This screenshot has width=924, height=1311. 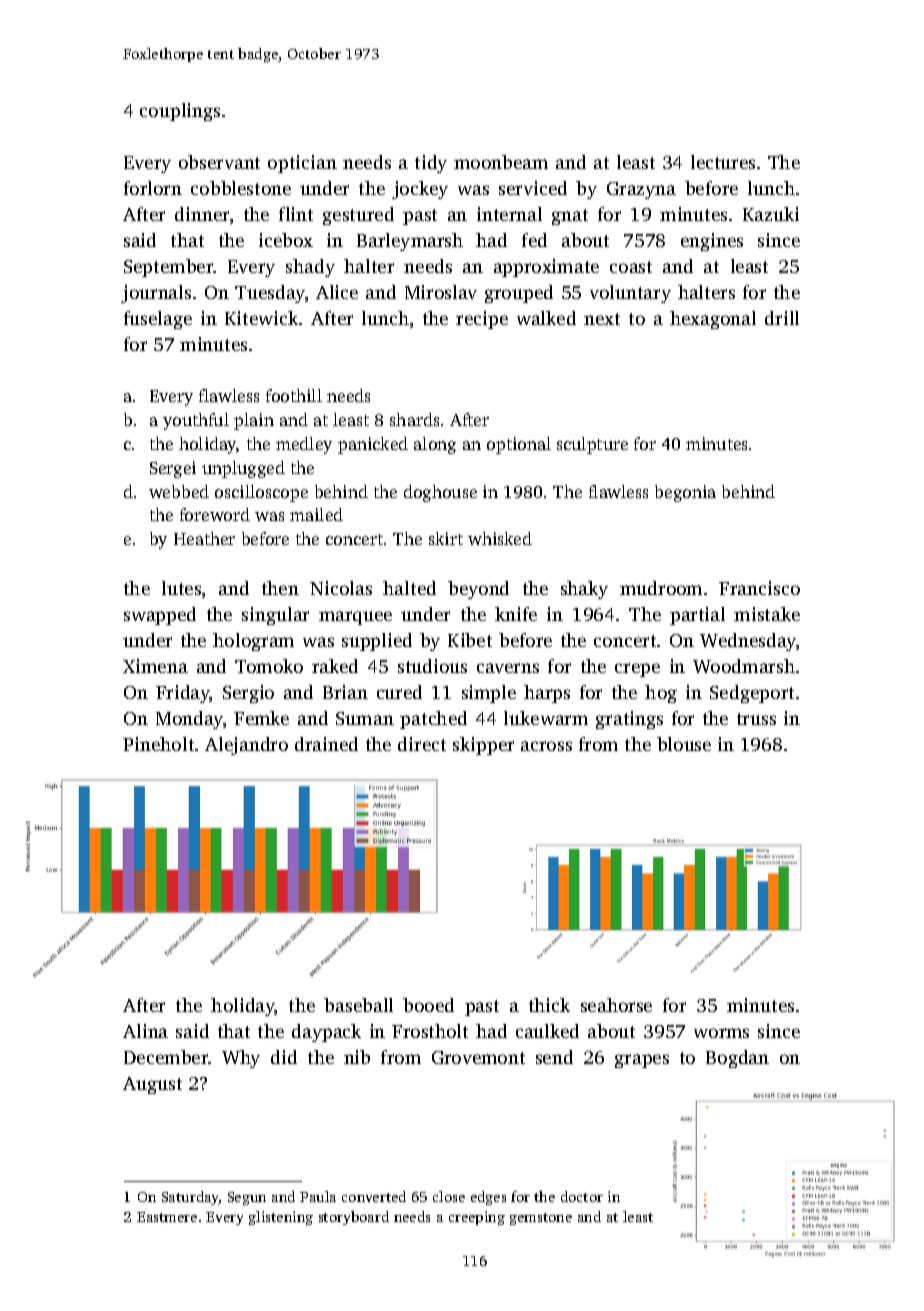 I want to click on jockey, so click(x=420, y=190).
